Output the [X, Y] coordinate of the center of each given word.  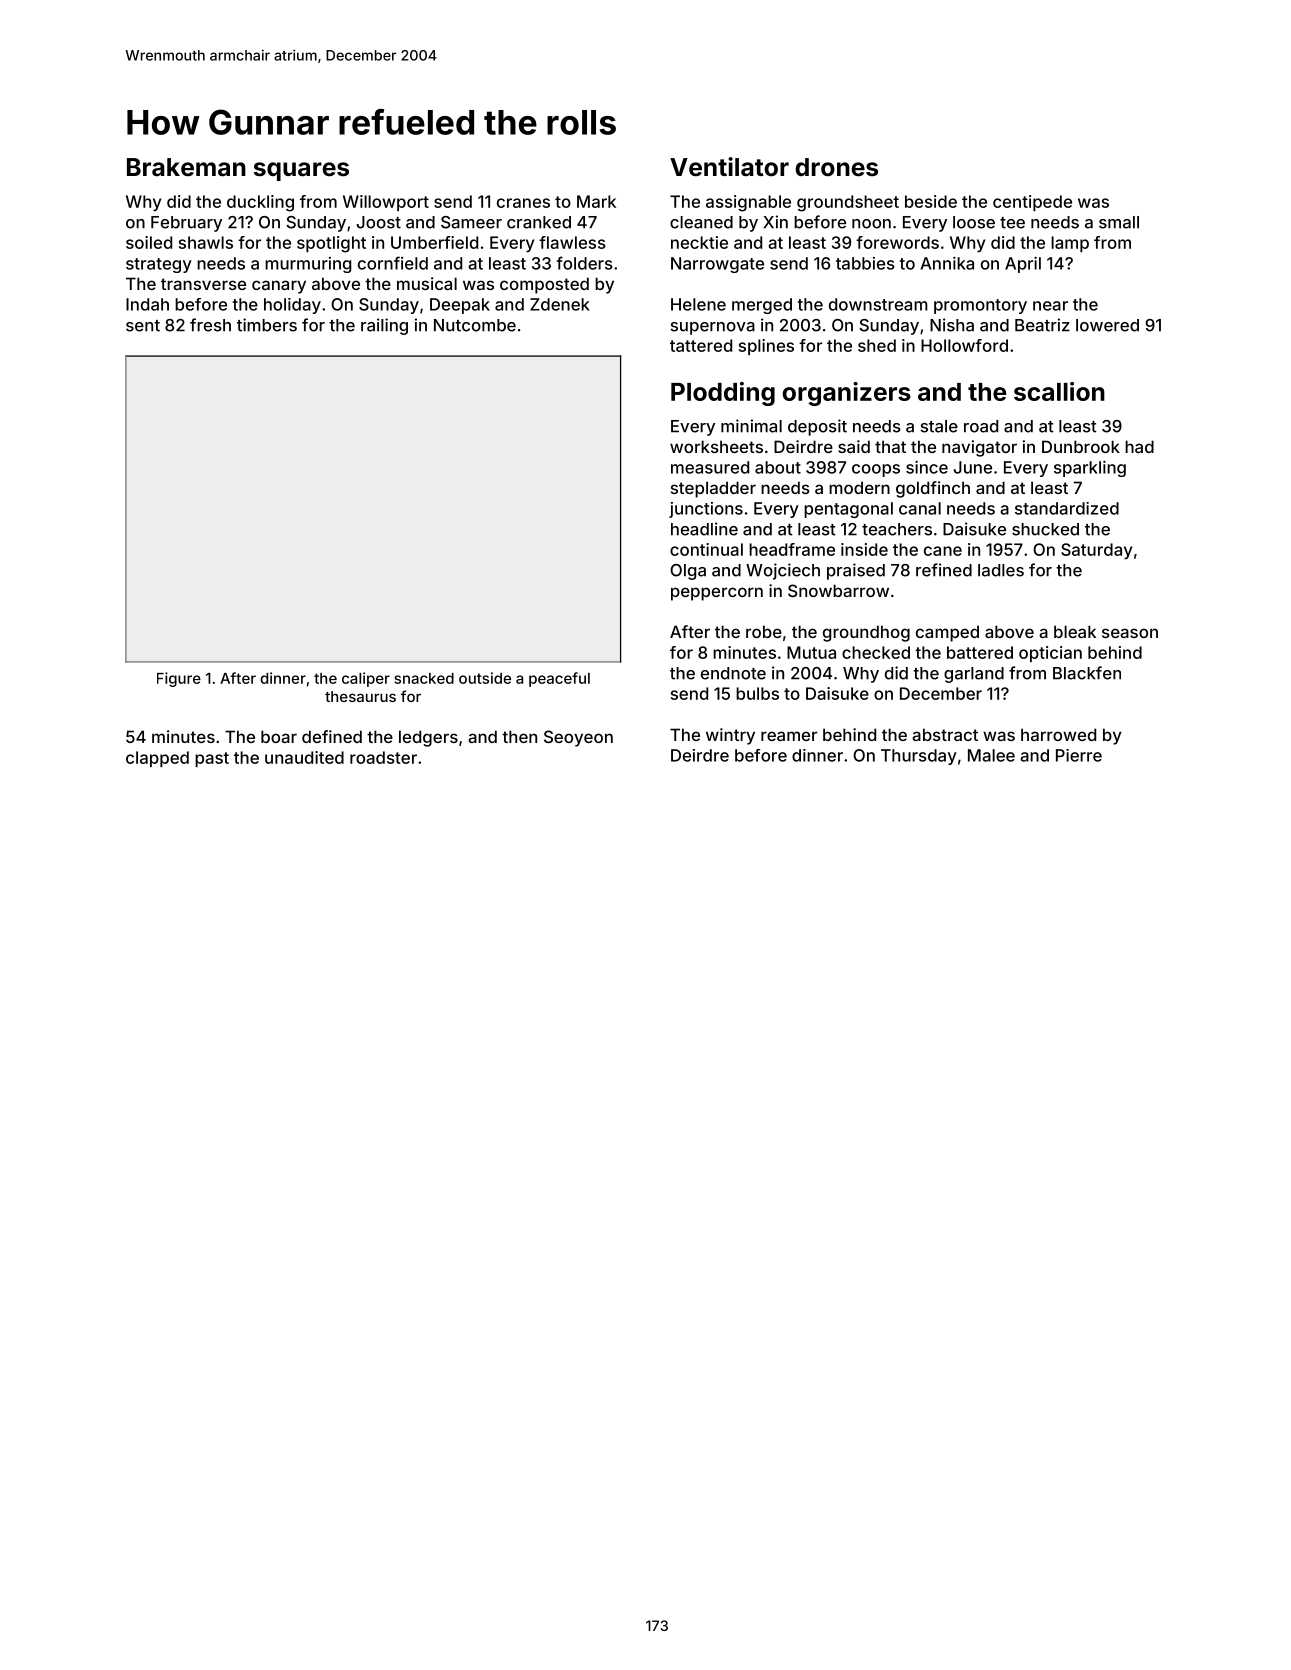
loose [974, 222]
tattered [701, 345]
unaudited [304, 757]
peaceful [559, 679]
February [186, 224]
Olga [688, 572]
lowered [1107, 325]
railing [384, 326]
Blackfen [1087, 673]
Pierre [1079, 755]
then [519, 736]
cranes [523, 203]
